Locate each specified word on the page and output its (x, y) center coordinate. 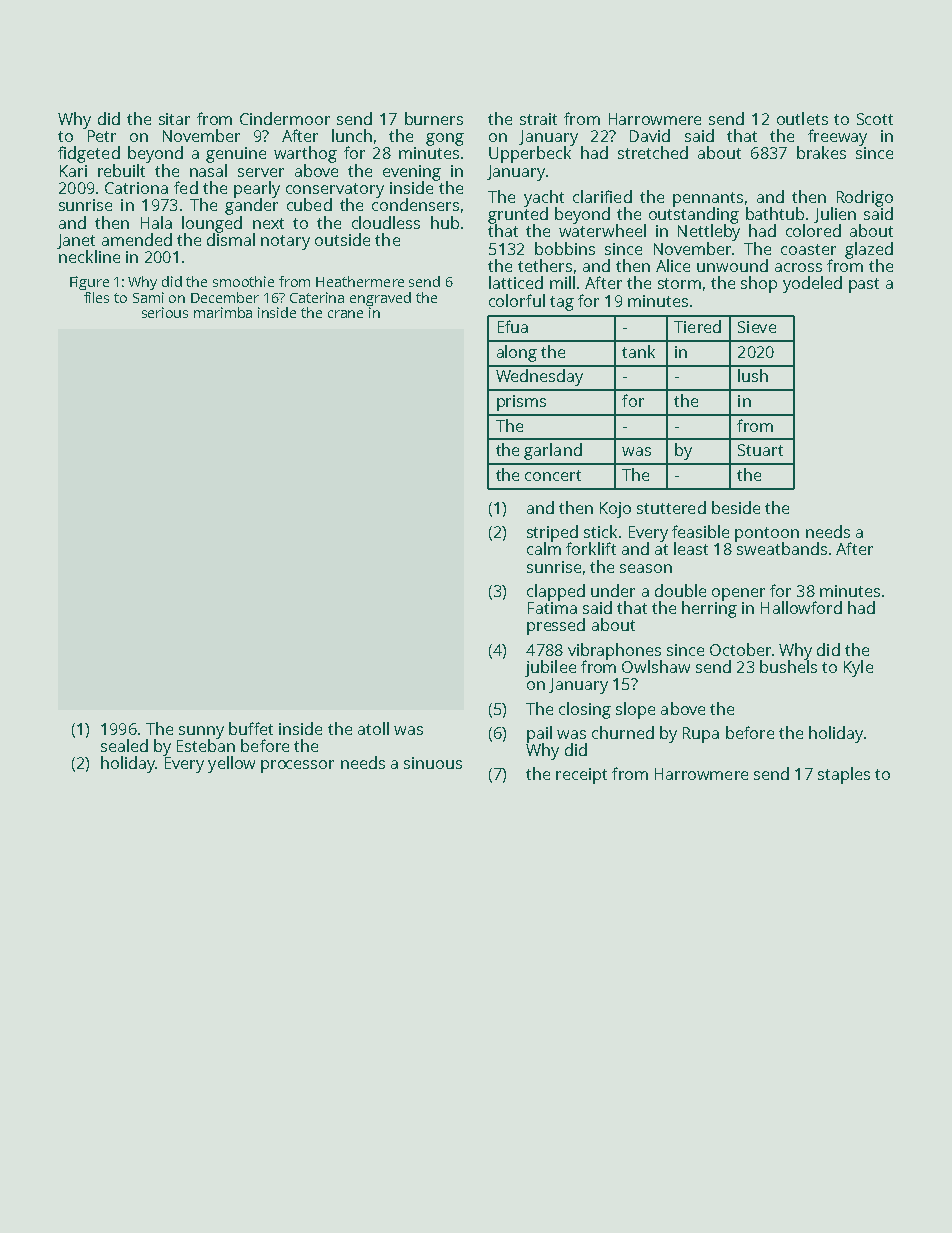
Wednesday (539, 377)
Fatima (552, 608)
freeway (837, 137)
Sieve (757, 327)
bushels (788, 666)
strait (538, 119)
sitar (174, 119)
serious (165, 312)
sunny (201, 732)
